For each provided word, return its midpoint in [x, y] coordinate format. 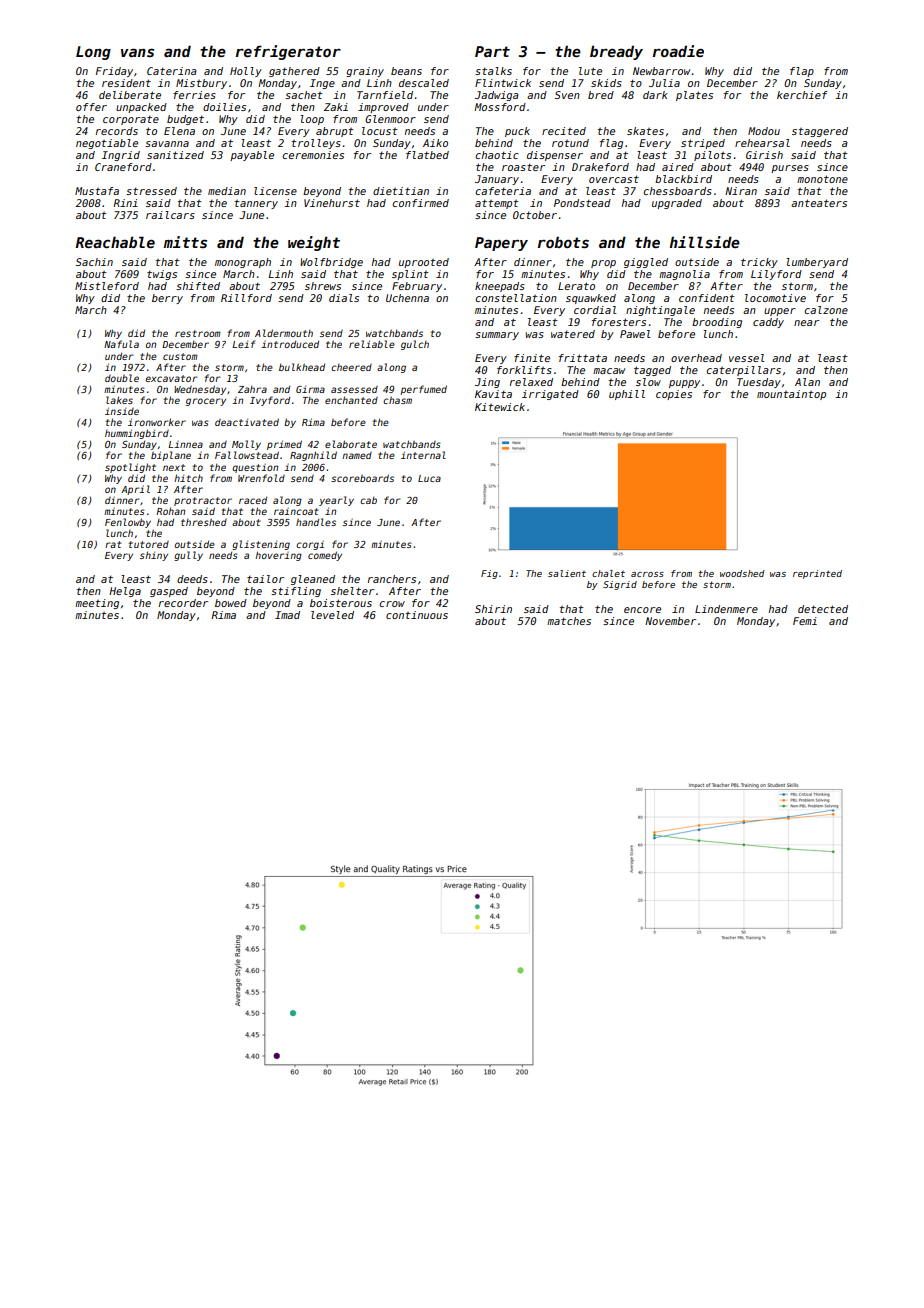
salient [567, 573]
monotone [822, 179]
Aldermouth [284, 333]
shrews [323, 286]
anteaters [819, 203]
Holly [246, 72]
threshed [204, 522]
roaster [523, 167]
